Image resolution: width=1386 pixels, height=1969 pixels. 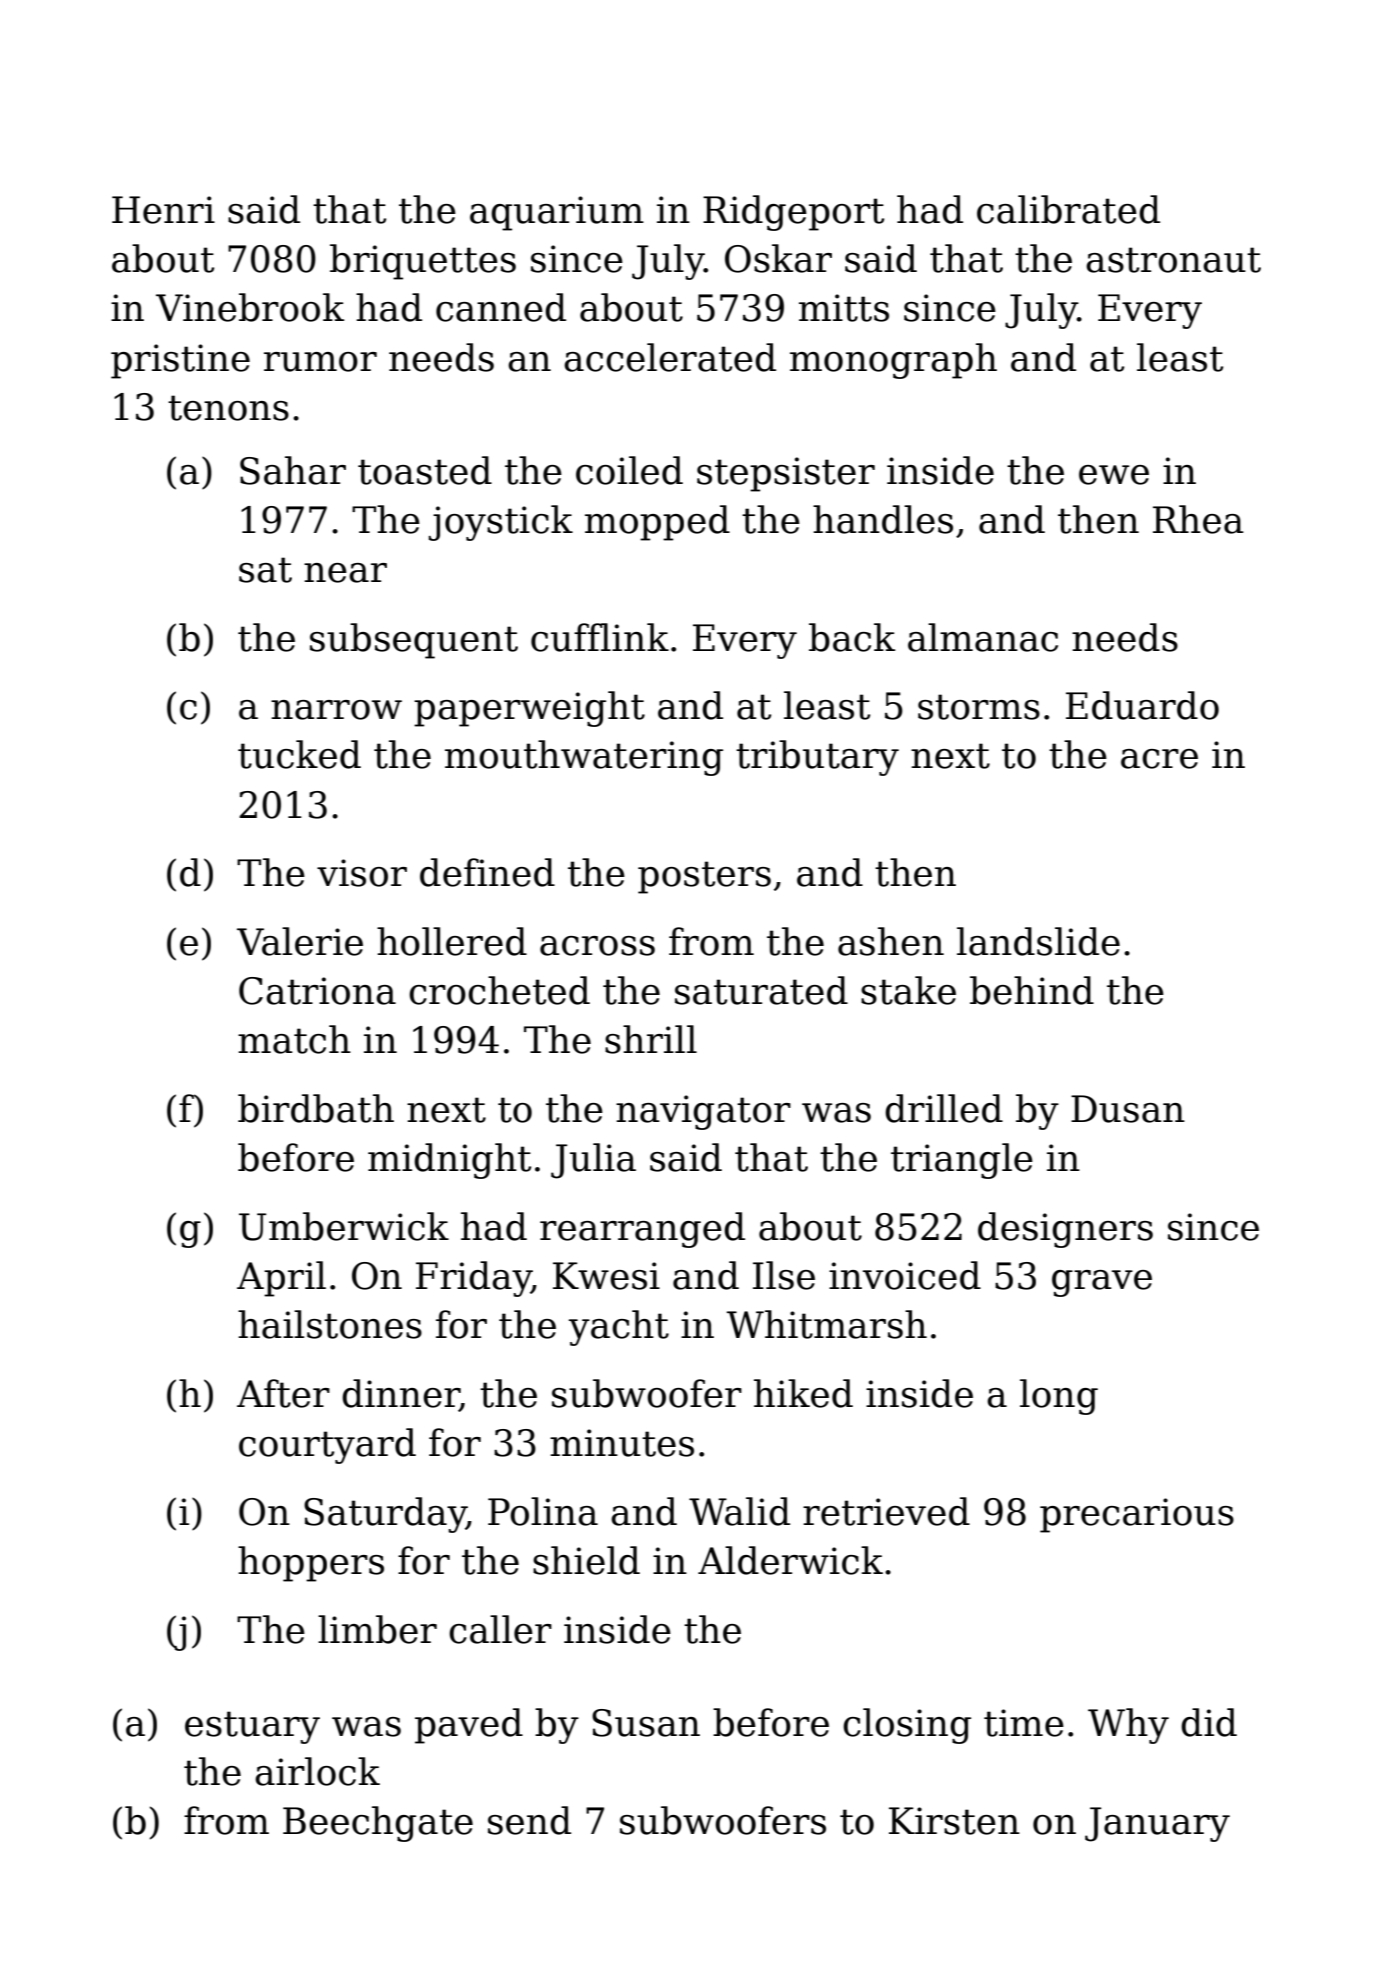 I want to click on Catriona, so click(x=317, y=991).
